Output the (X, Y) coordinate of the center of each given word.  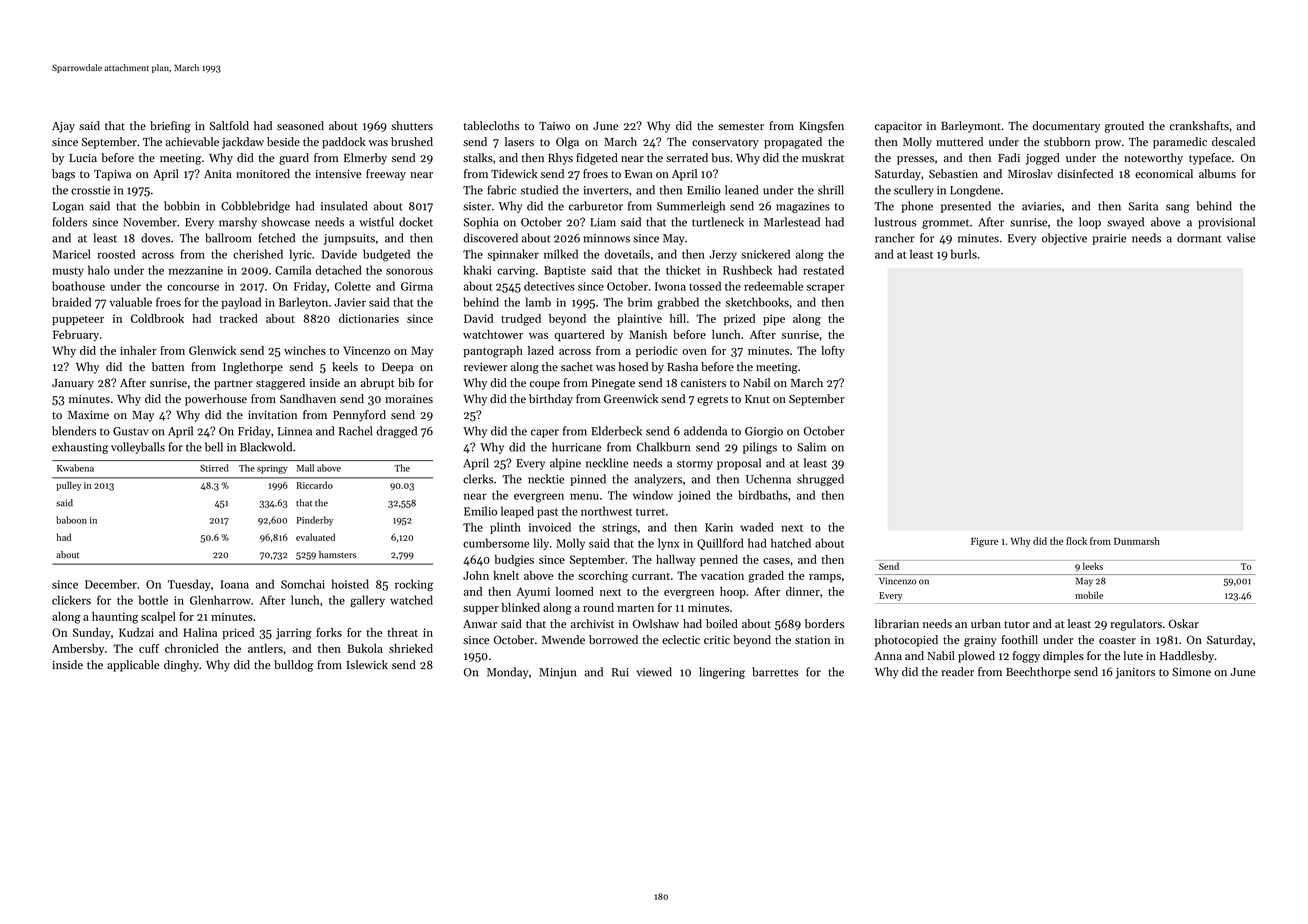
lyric (301, 255)
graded (766, 577)
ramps (825, 578)
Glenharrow (220, 600)
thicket (683, 270)
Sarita (1143, 206)
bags (63, 175)
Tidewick (514, 174)
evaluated (315, 537)
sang (1178, 208)
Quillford (720, 544)
